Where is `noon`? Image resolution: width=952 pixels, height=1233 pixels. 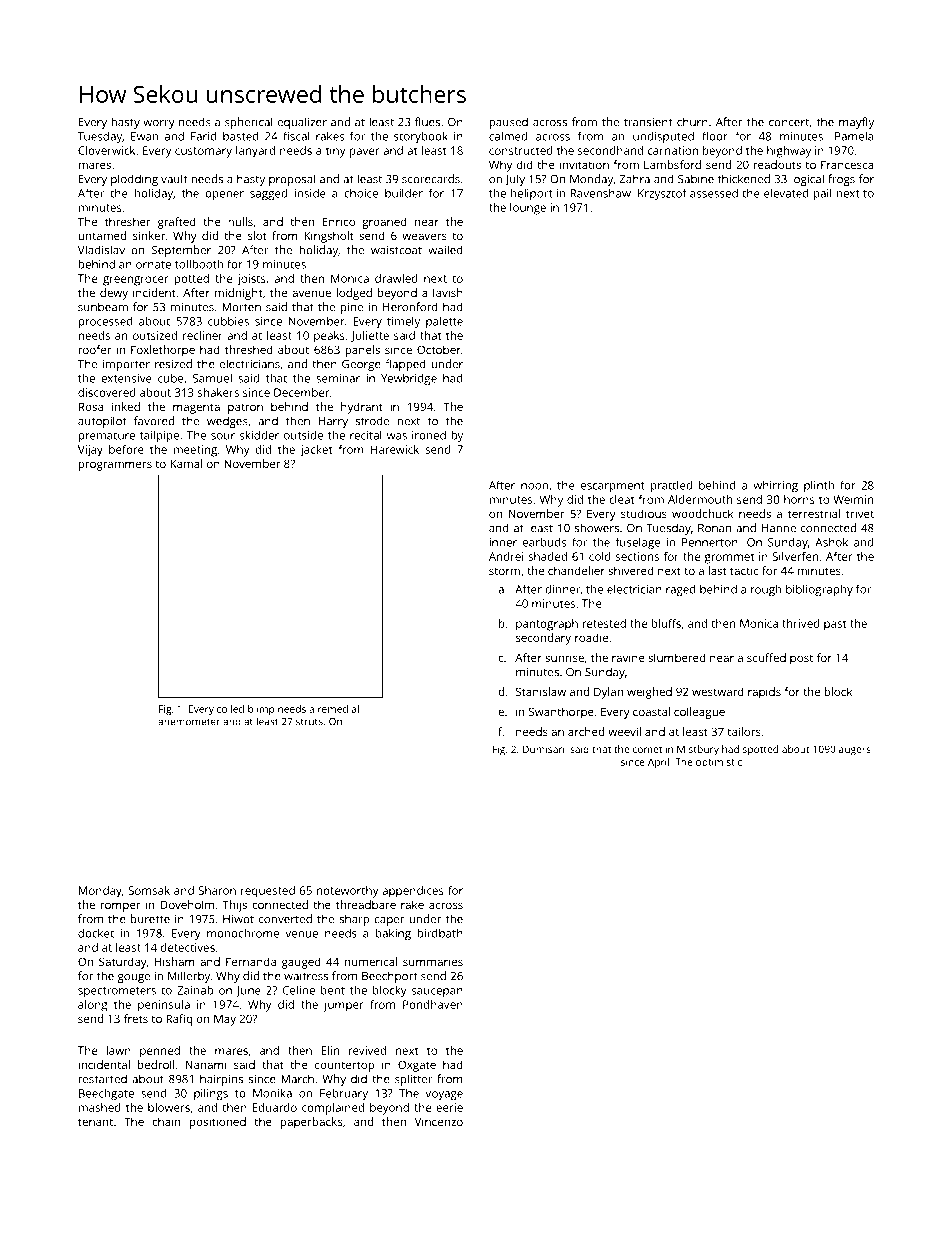 noon is located at coordinates (534, 486).
